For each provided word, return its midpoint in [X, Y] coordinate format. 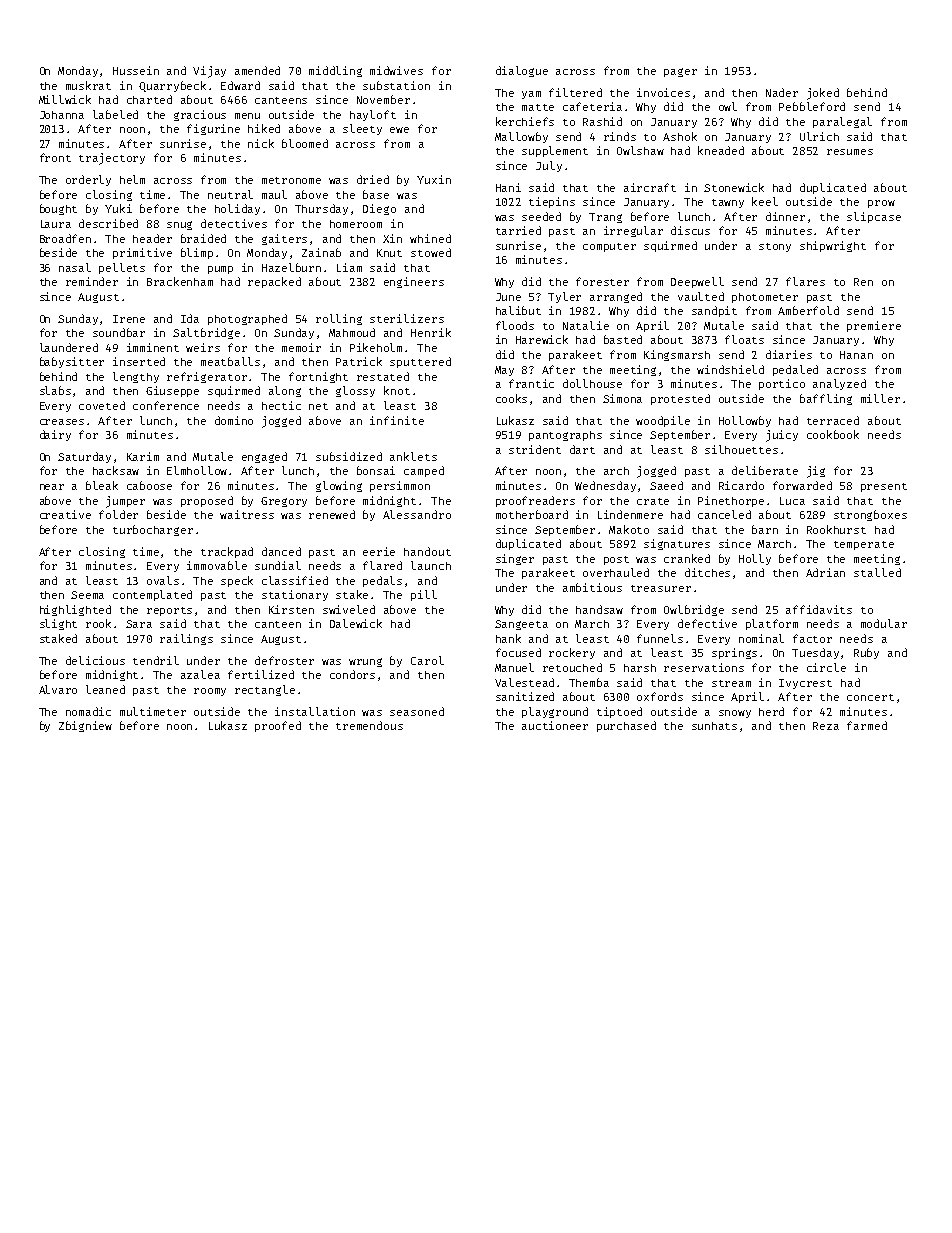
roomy [210, 692]
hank [508, 638]
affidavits [819, 609]
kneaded [721, 150]
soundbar [119, 332]
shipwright [833, 246]
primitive [142, 253]
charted [149, 99]
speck [237, 581]
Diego [379, 209]
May [504, 371]
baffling [826, 399]
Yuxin [434, 179]
